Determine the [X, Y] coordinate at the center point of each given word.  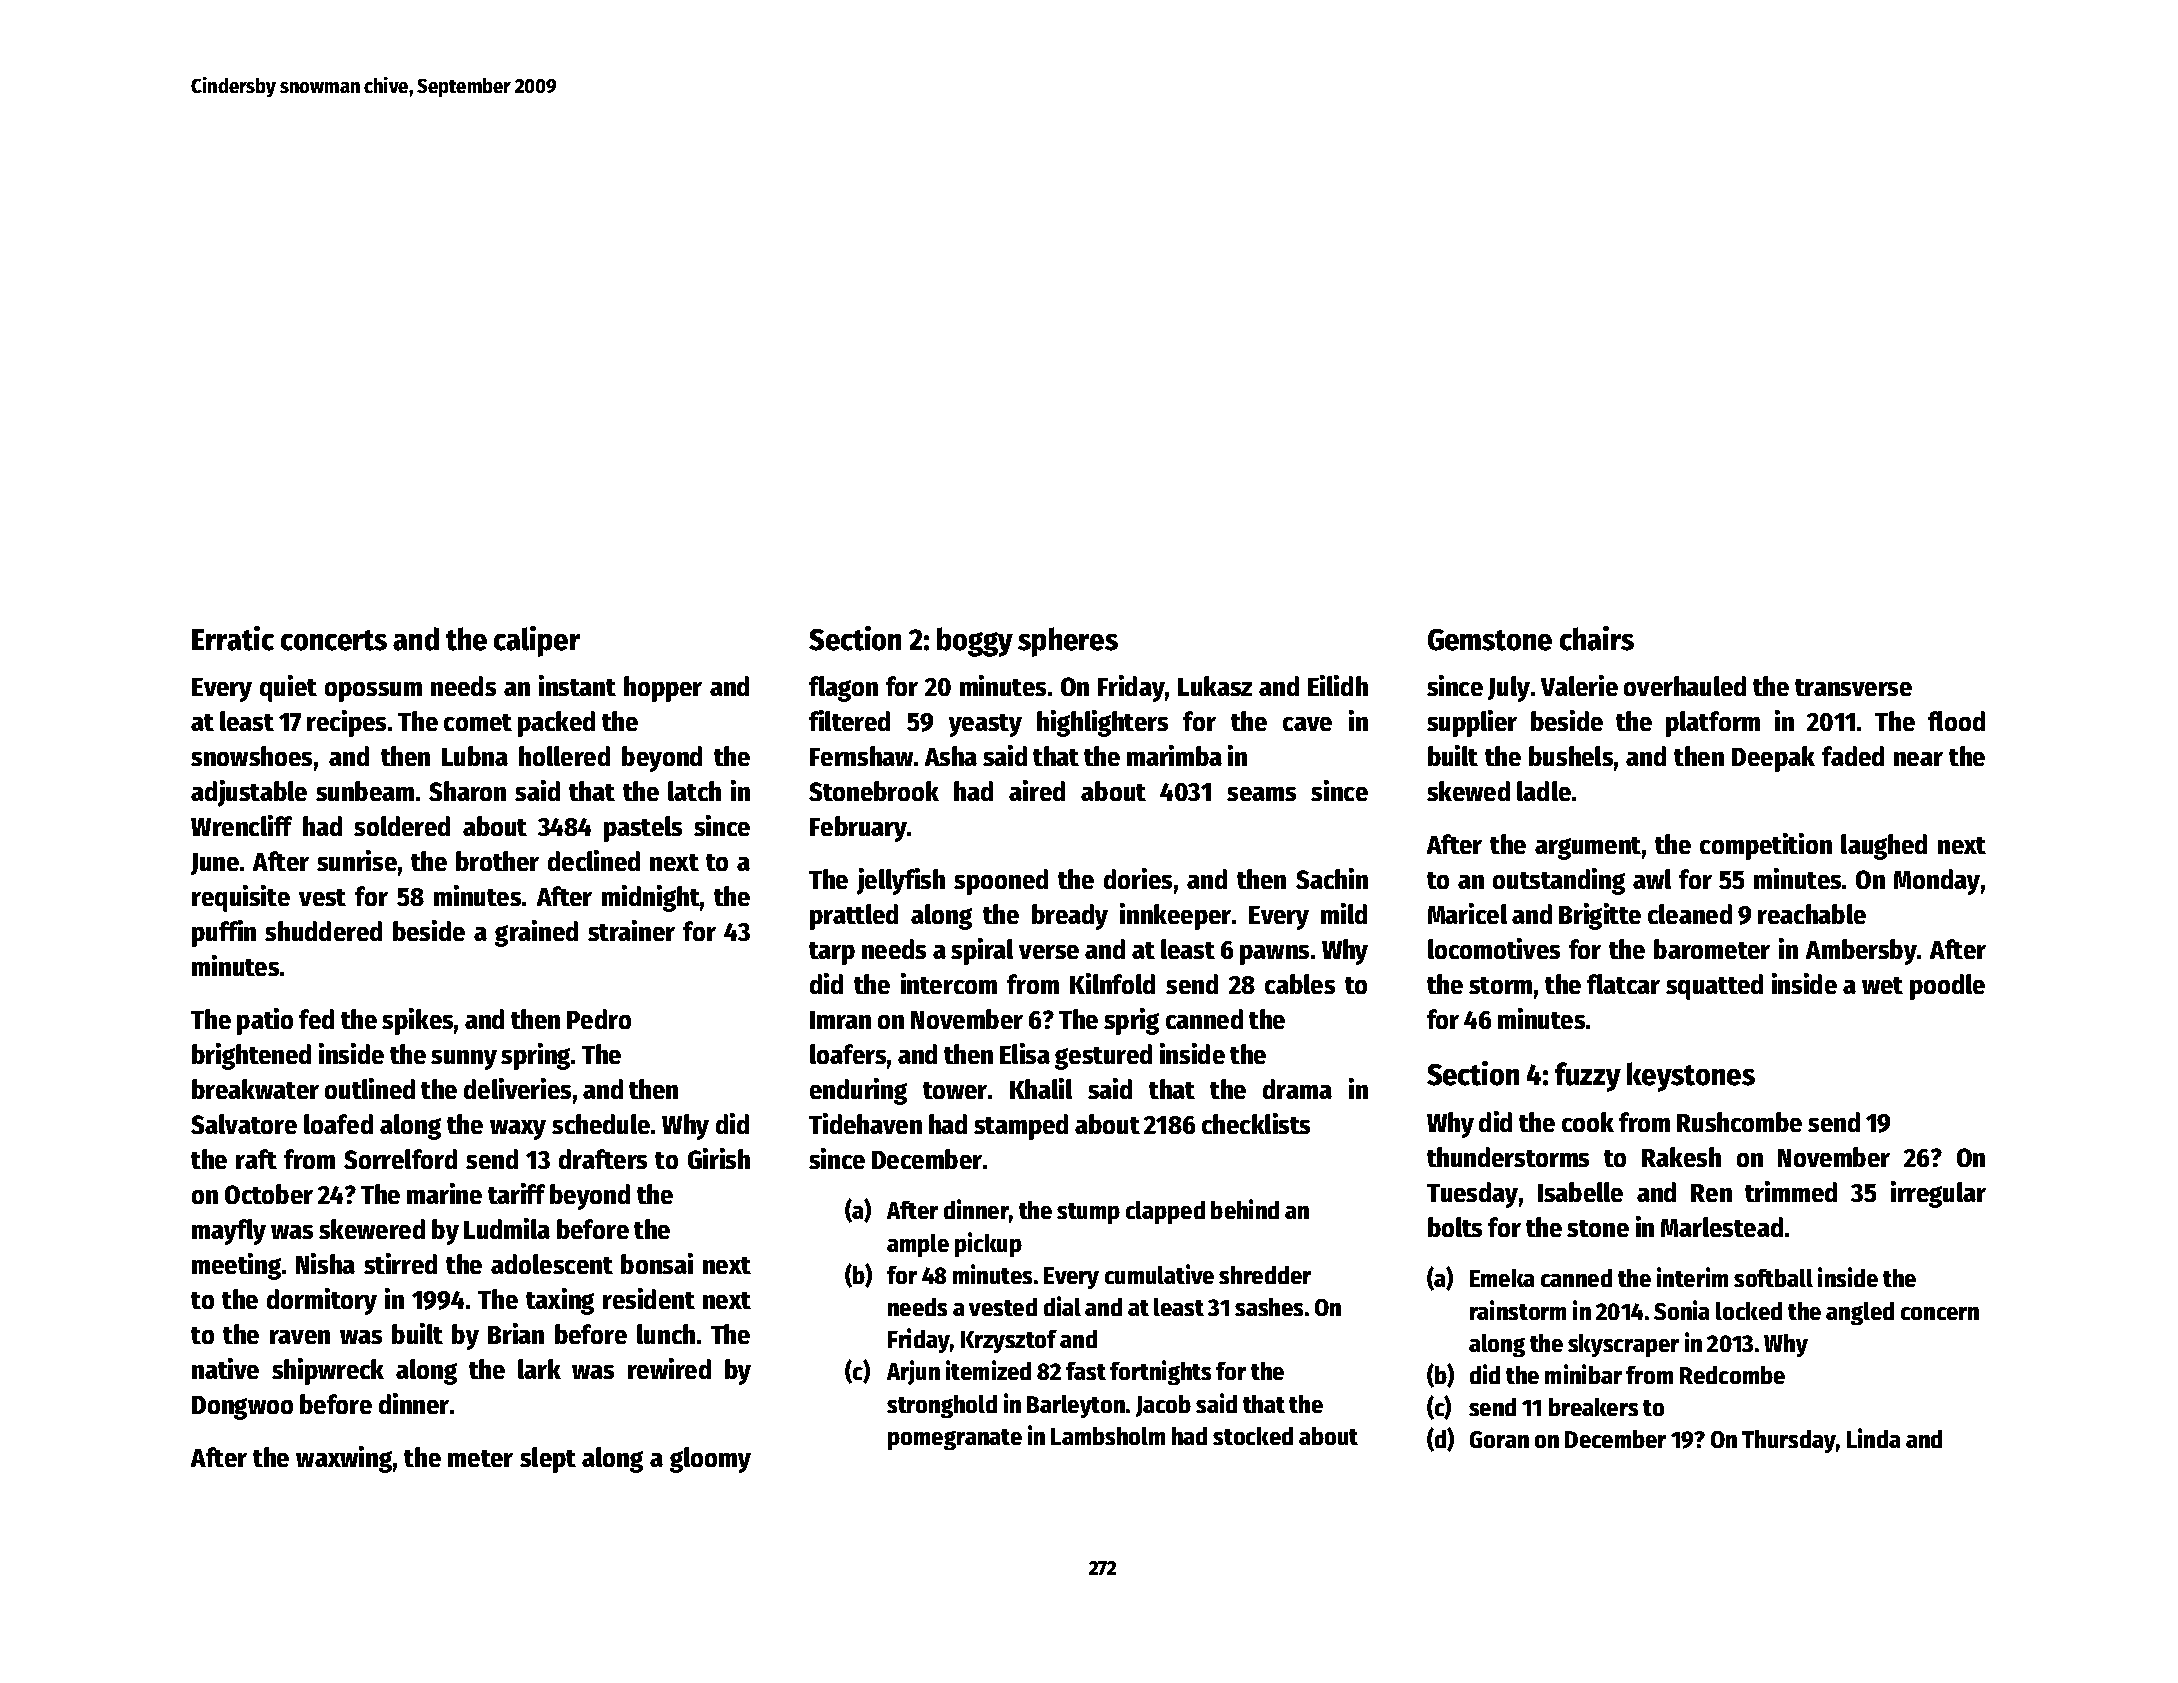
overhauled [1685, 686]
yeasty [985, 725]
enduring [858, 1091]
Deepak [1773, 759]
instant [577, 685]
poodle [1947, 987]
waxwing [344, 1459]
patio [265, 1021]
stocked [1253, 1436]
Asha [951, 756]
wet [1882, 985]
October [269, 1194]
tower [955, 1090]
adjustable [249, 793]
